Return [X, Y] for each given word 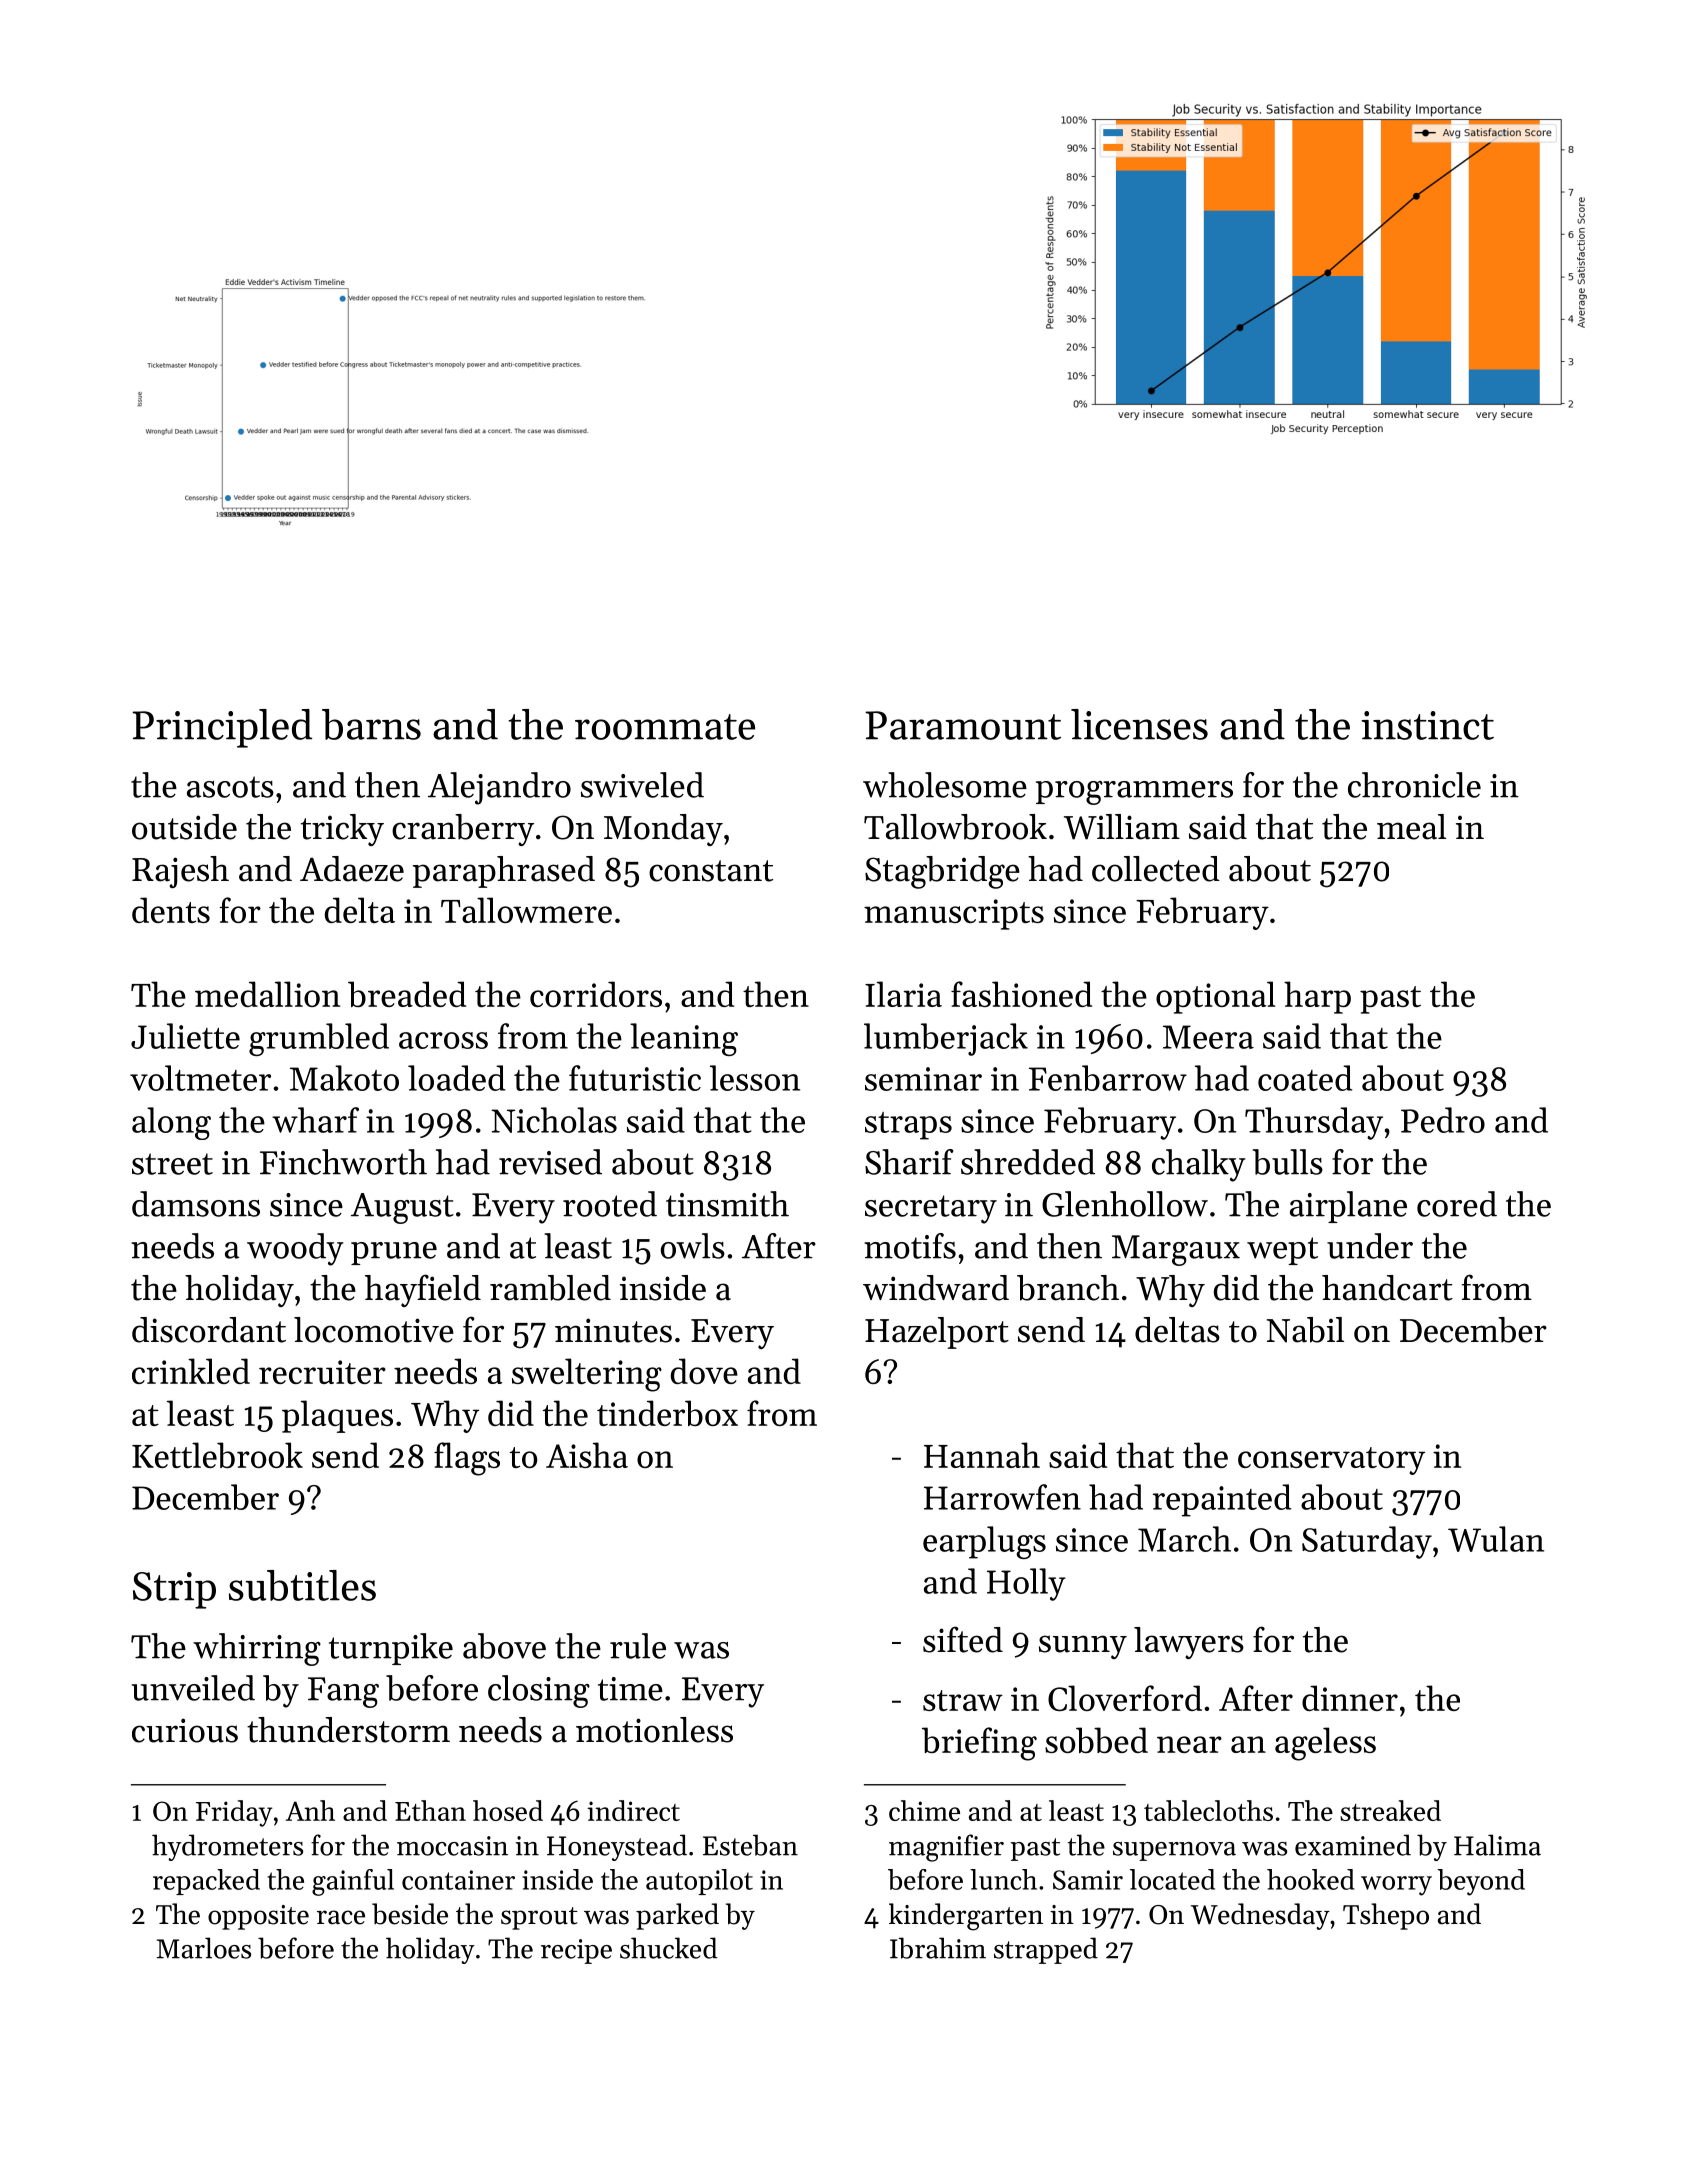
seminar [923, 1079]
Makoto [344, 1078]
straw [963, 1700]
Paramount [963, 725]
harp [1317, 997]
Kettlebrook [217, 1455]
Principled [222, 728]
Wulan [1496, 1539]
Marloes [204, 1948]
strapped [1046, 1950]
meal [1411, 827]
